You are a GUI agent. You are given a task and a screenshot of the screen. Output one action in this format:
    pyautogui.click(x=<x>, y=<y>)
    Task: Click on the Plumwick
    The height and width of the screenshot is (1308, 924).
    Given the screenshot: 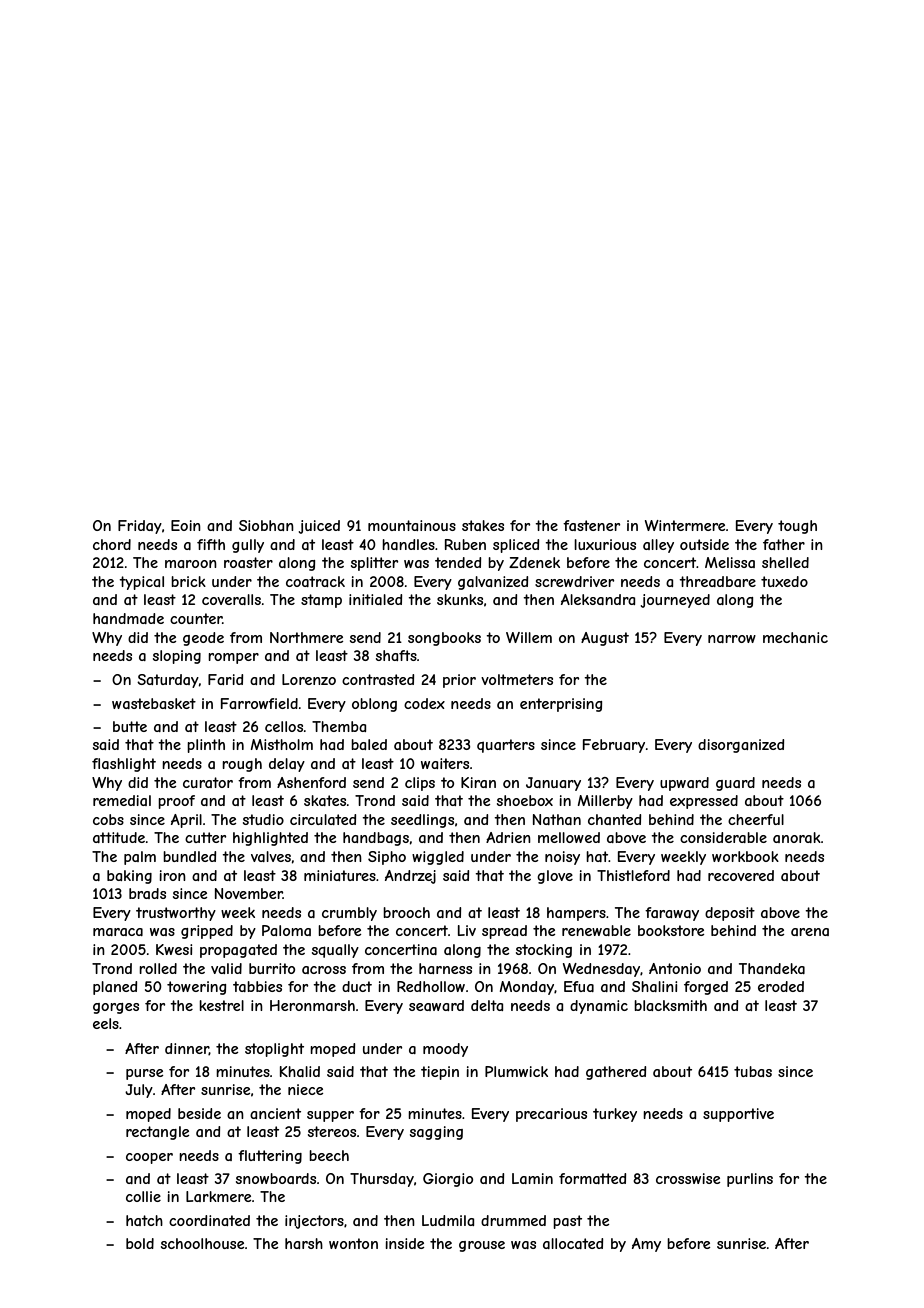 What is the action you would take?
    pyautogui.click(x=516, y=1071)
